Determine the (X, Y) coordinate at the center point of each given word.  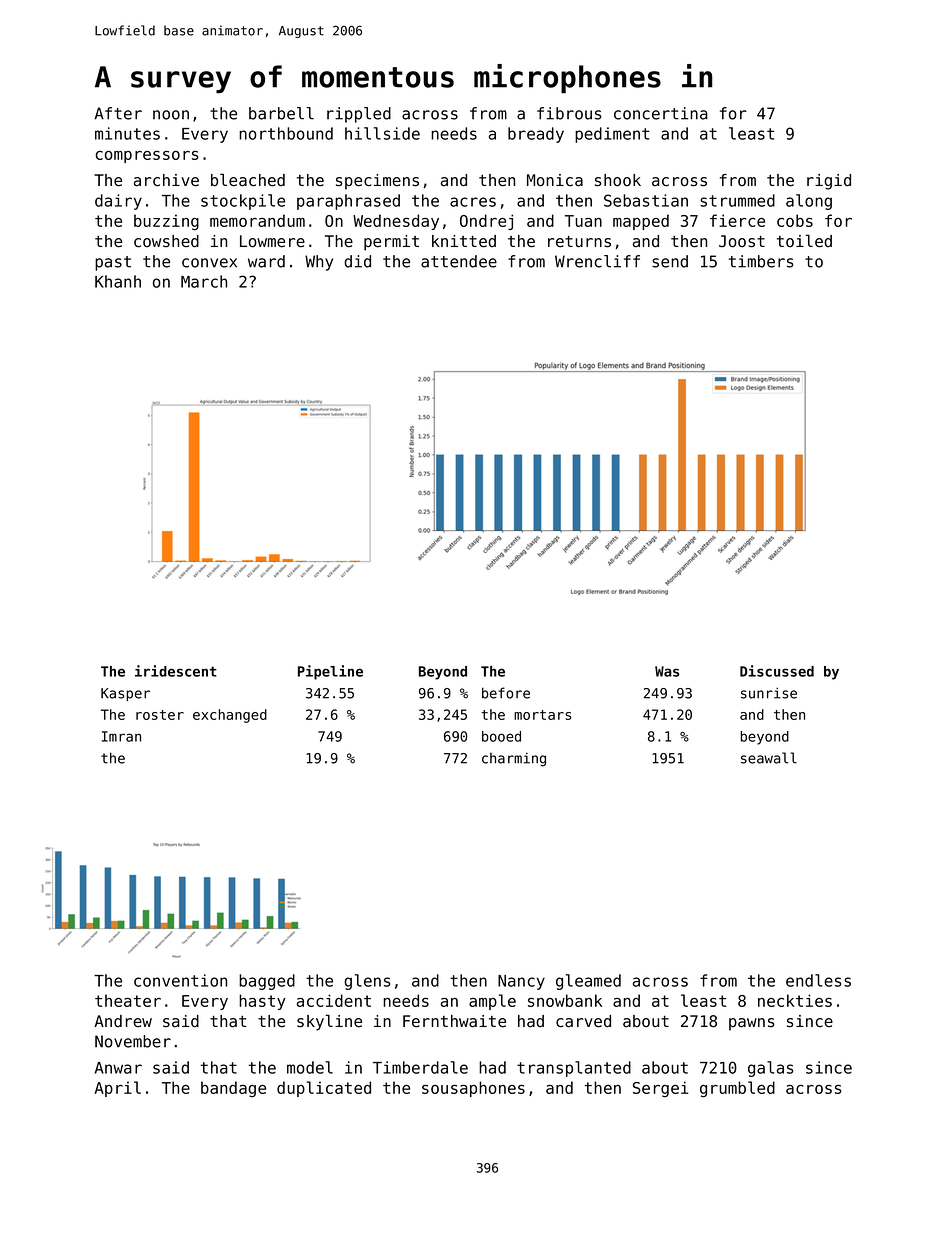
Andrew (123, 1021)
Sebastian (646, 200)
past (113, 263)
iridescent (176, 671)
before (506, 693)
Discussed (777, 671)
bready (536, 135)
